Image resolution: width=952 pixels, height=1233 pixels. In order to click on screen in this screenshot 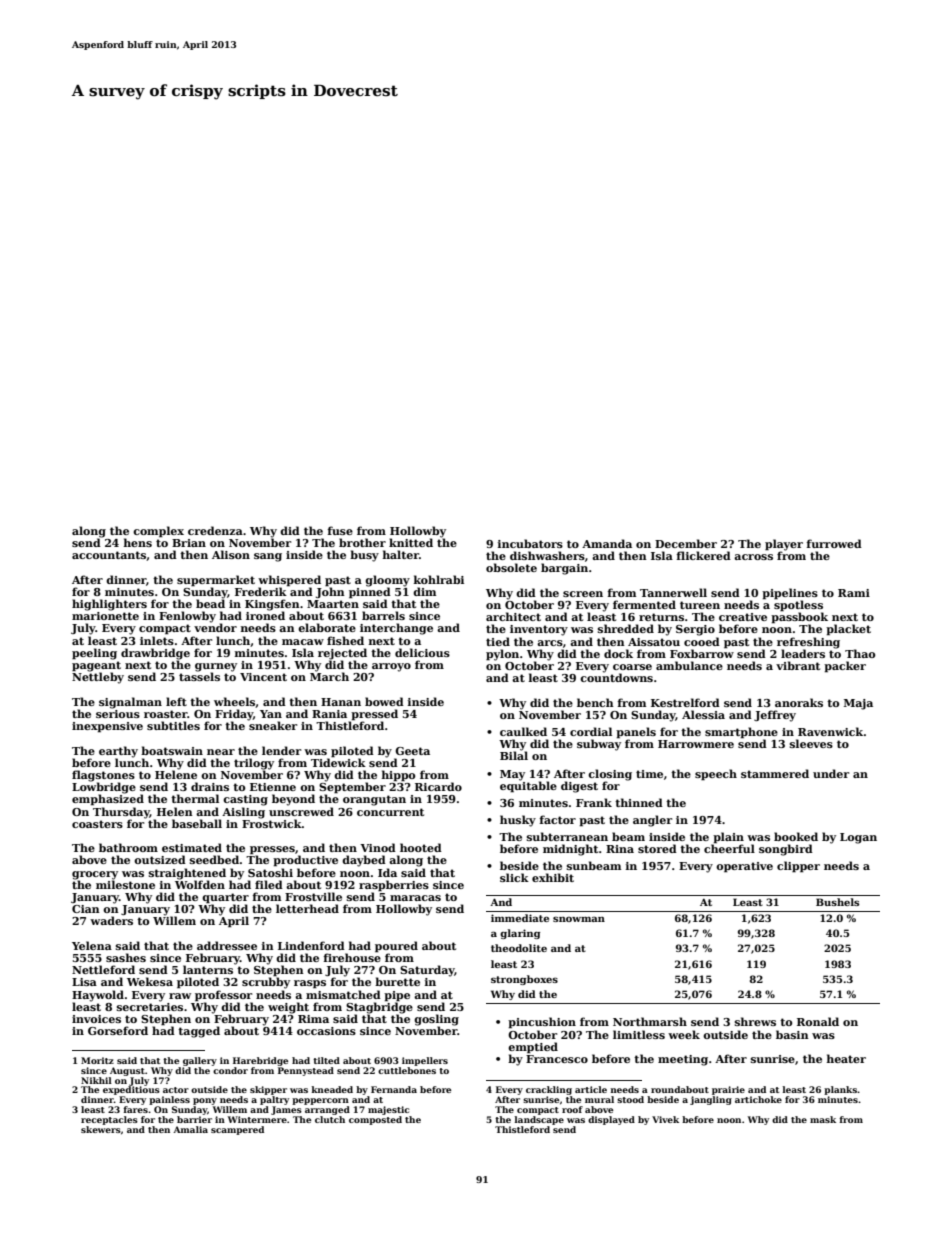, I will do `click(583, 594)`.
